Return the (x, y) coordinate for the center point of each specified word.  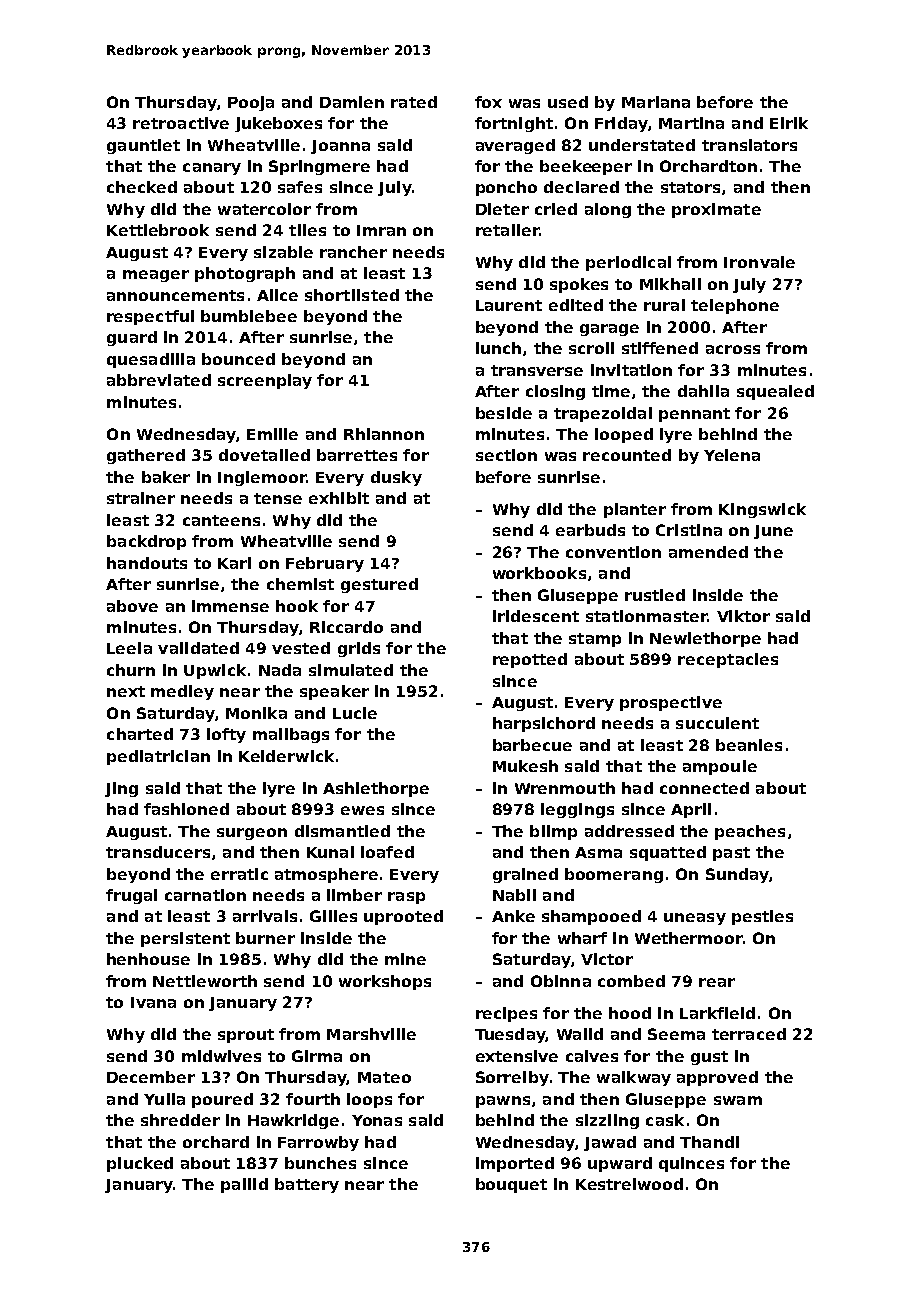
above (132, 606)
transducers (158, 852)
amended (708, 552)
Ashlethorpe (376, 789)
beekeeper (586, 167)
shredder (180, 1120)
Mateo (384, 1077)
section (506, 455)
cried (556, 209)
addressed (629, 831)
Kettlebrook (158, 230)
